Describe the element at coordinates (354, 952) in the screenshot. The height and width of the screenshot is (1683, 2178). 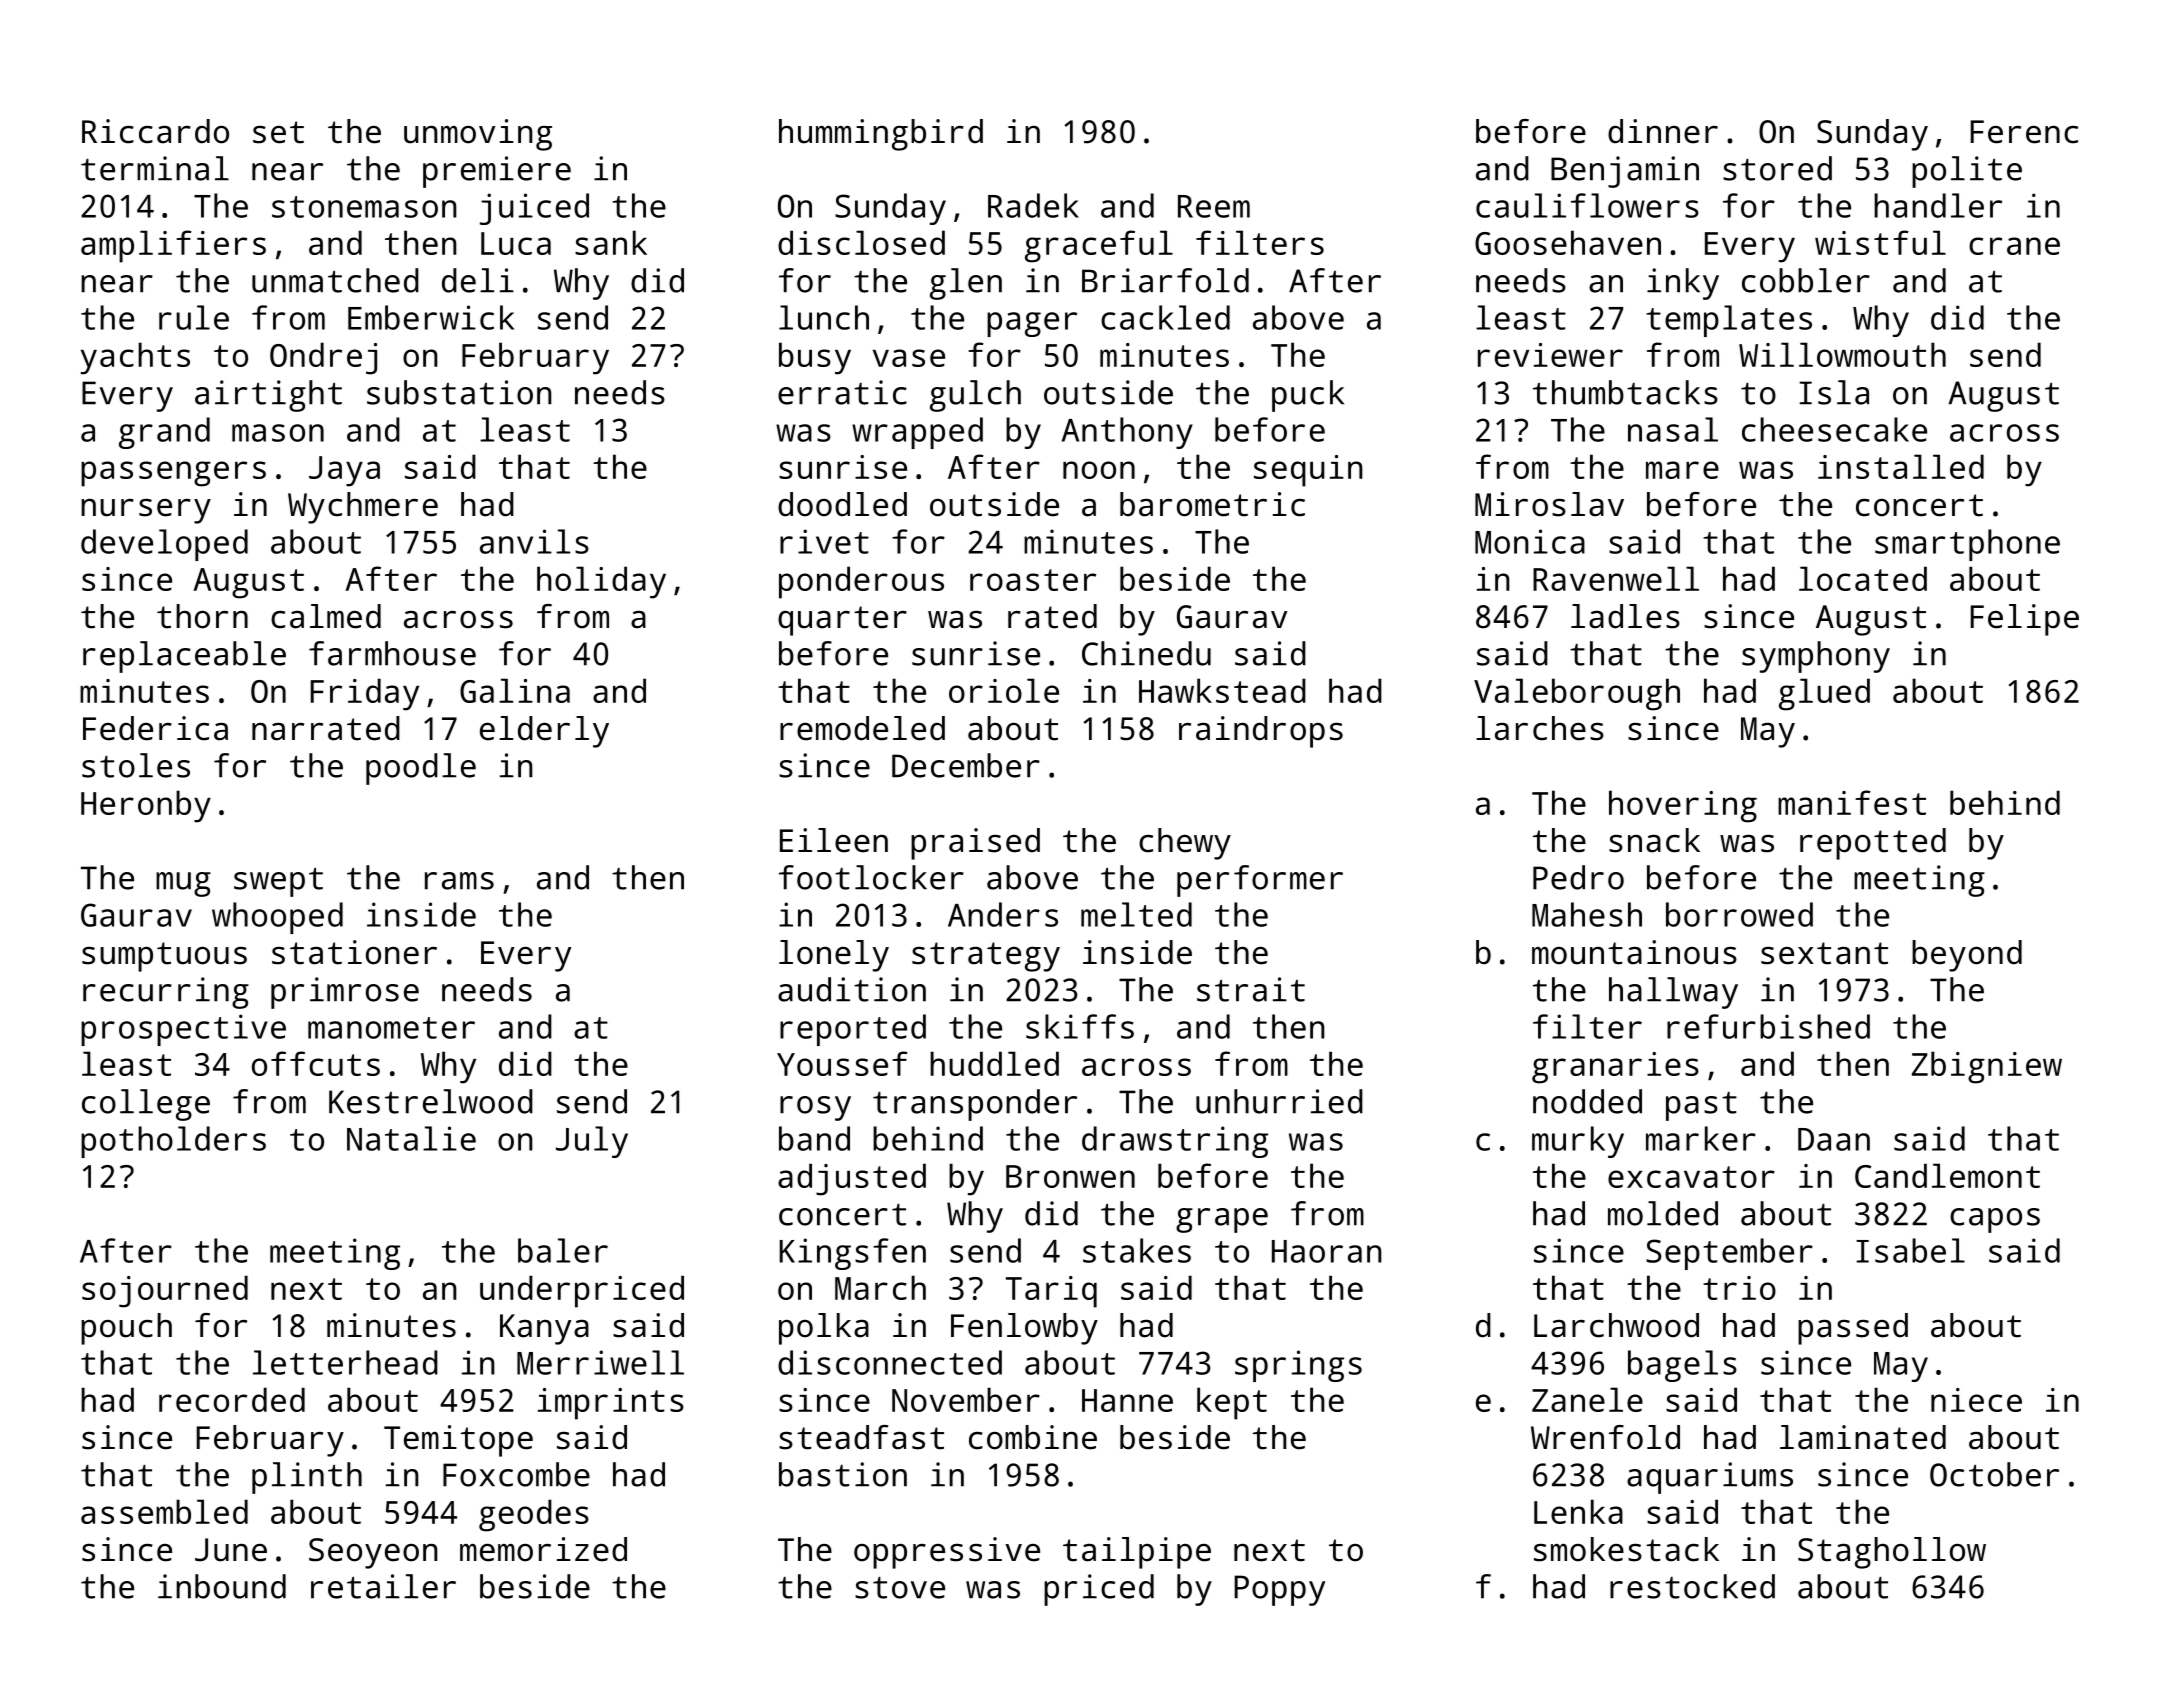
I see `stationer` at that location.
